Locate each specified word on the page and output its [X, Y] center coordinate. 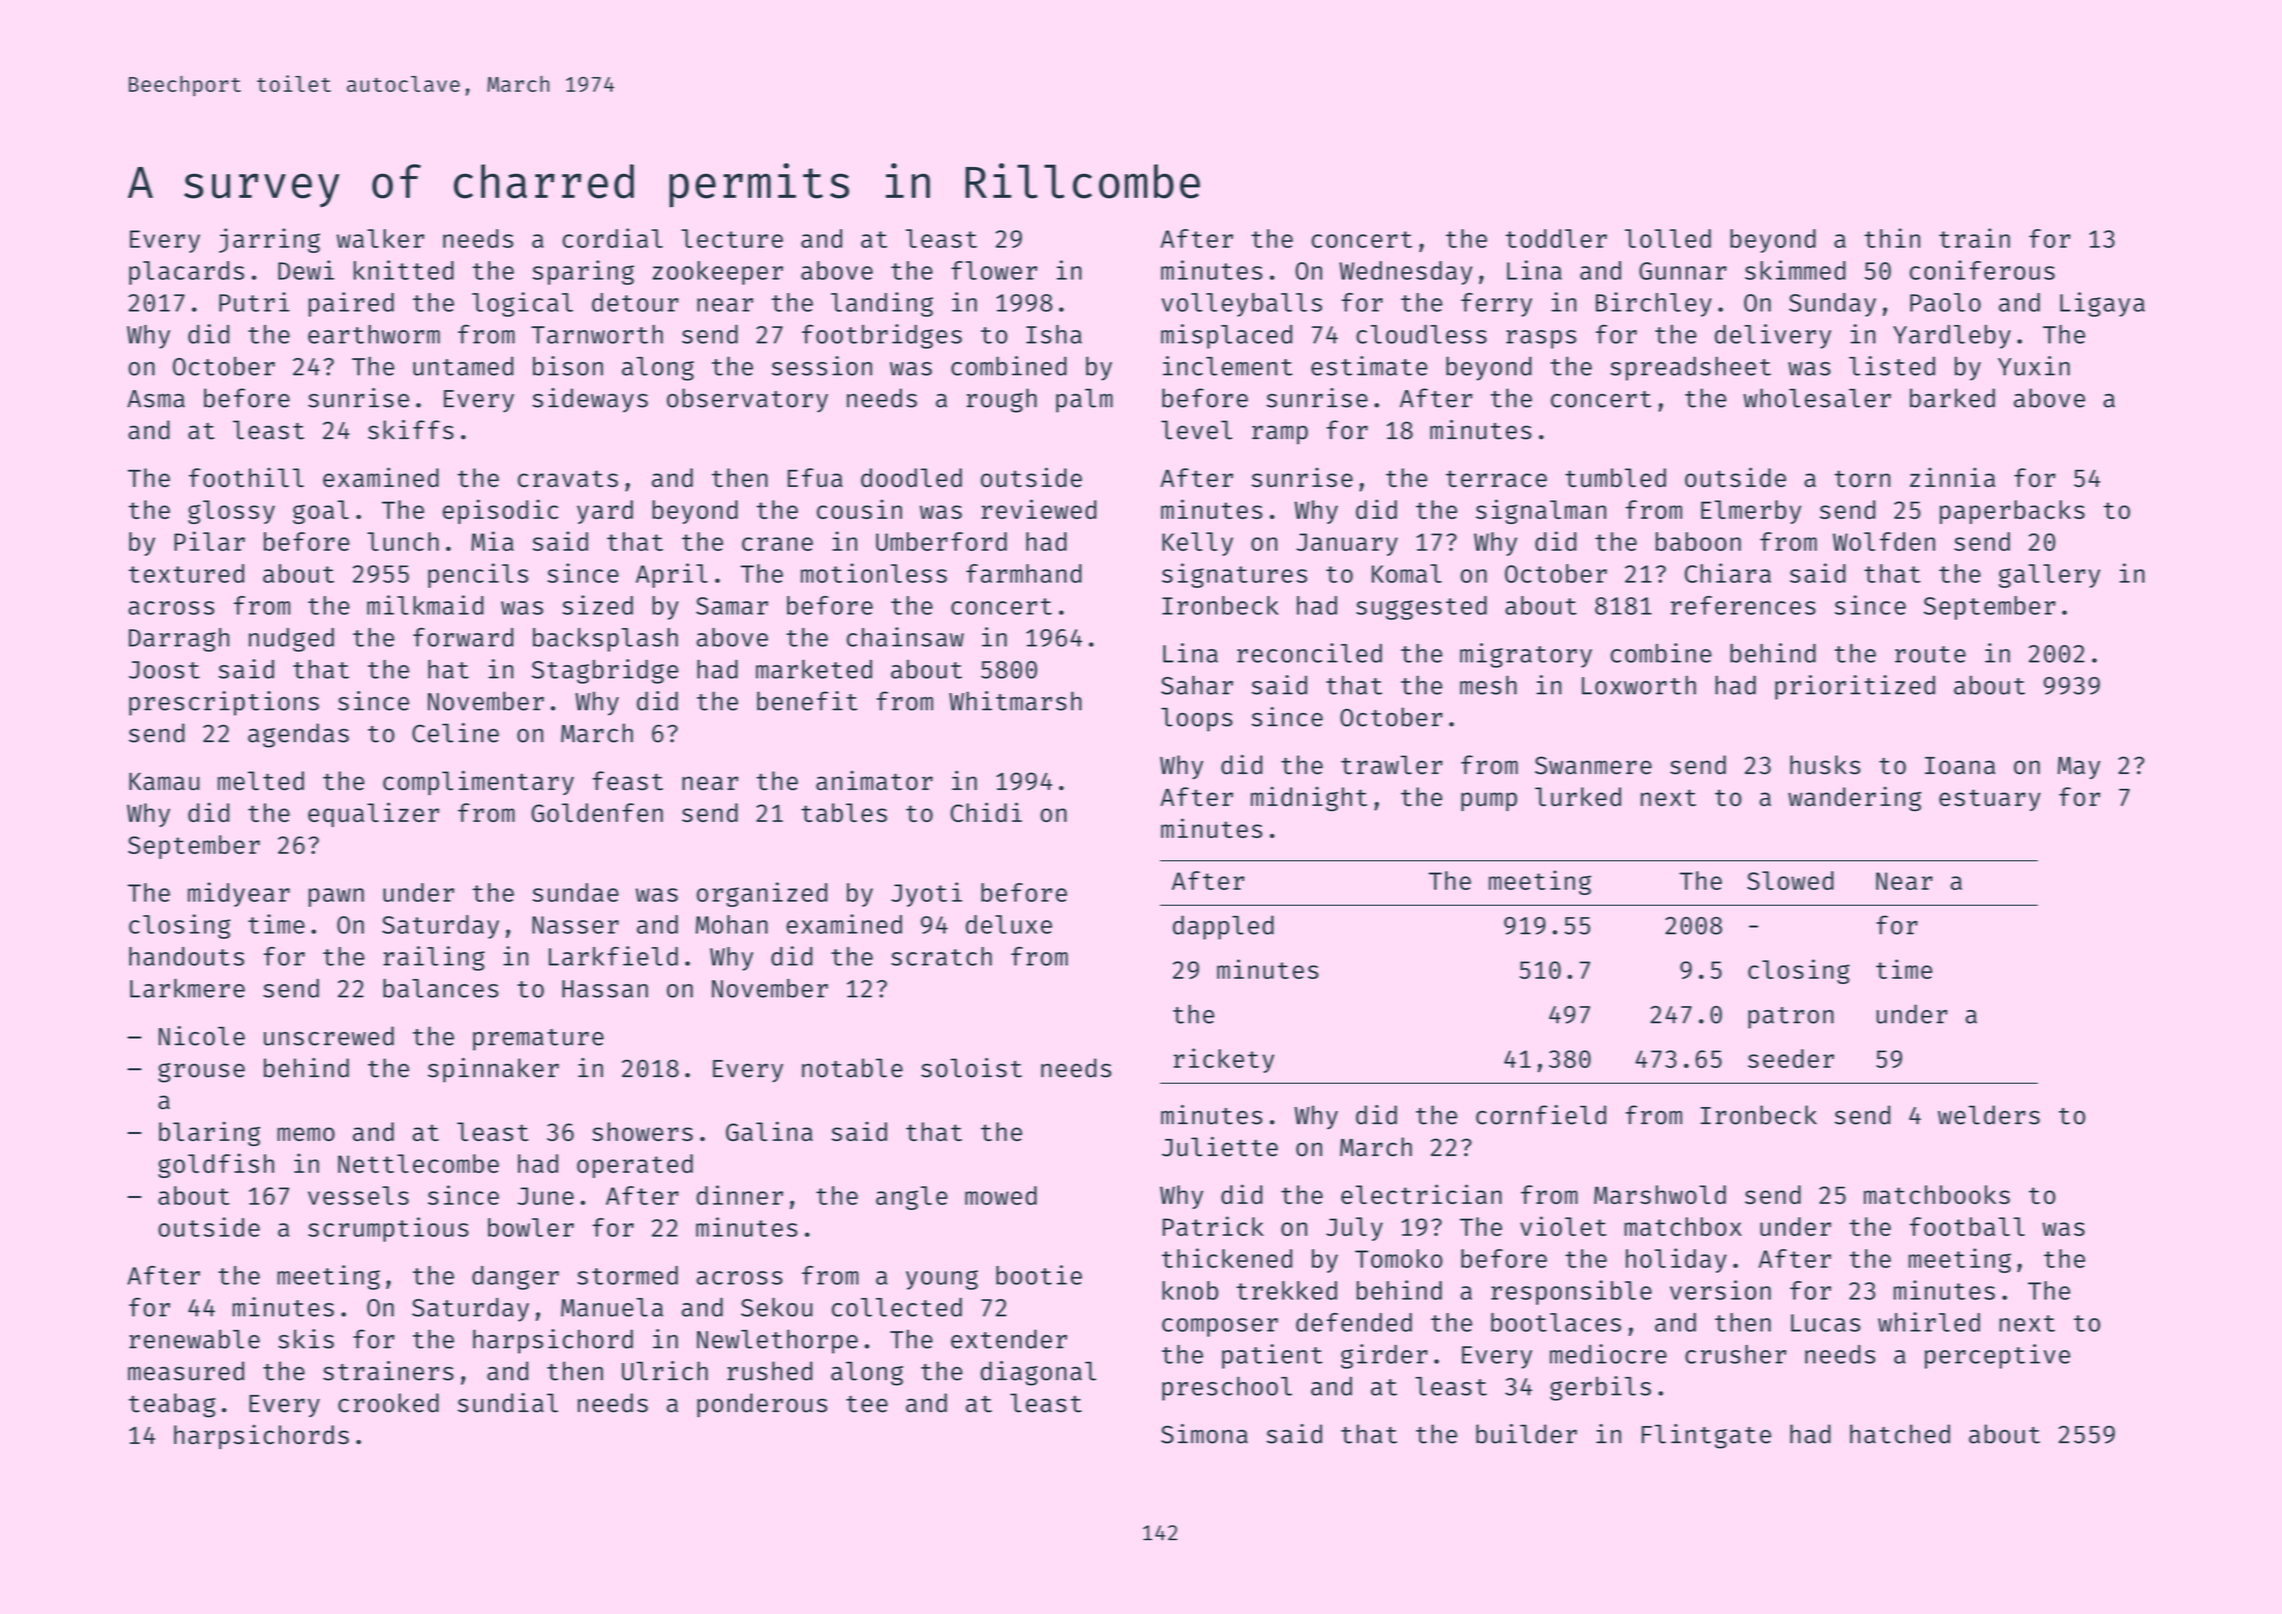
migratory [1526, 655]
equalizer [373, 814]
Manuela [612, 1307]
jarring [269, 240]
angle [912, 1198]
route [1930, 654]
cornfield [1541, 1115]
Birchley [1654, 304]
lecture [732, 238]
